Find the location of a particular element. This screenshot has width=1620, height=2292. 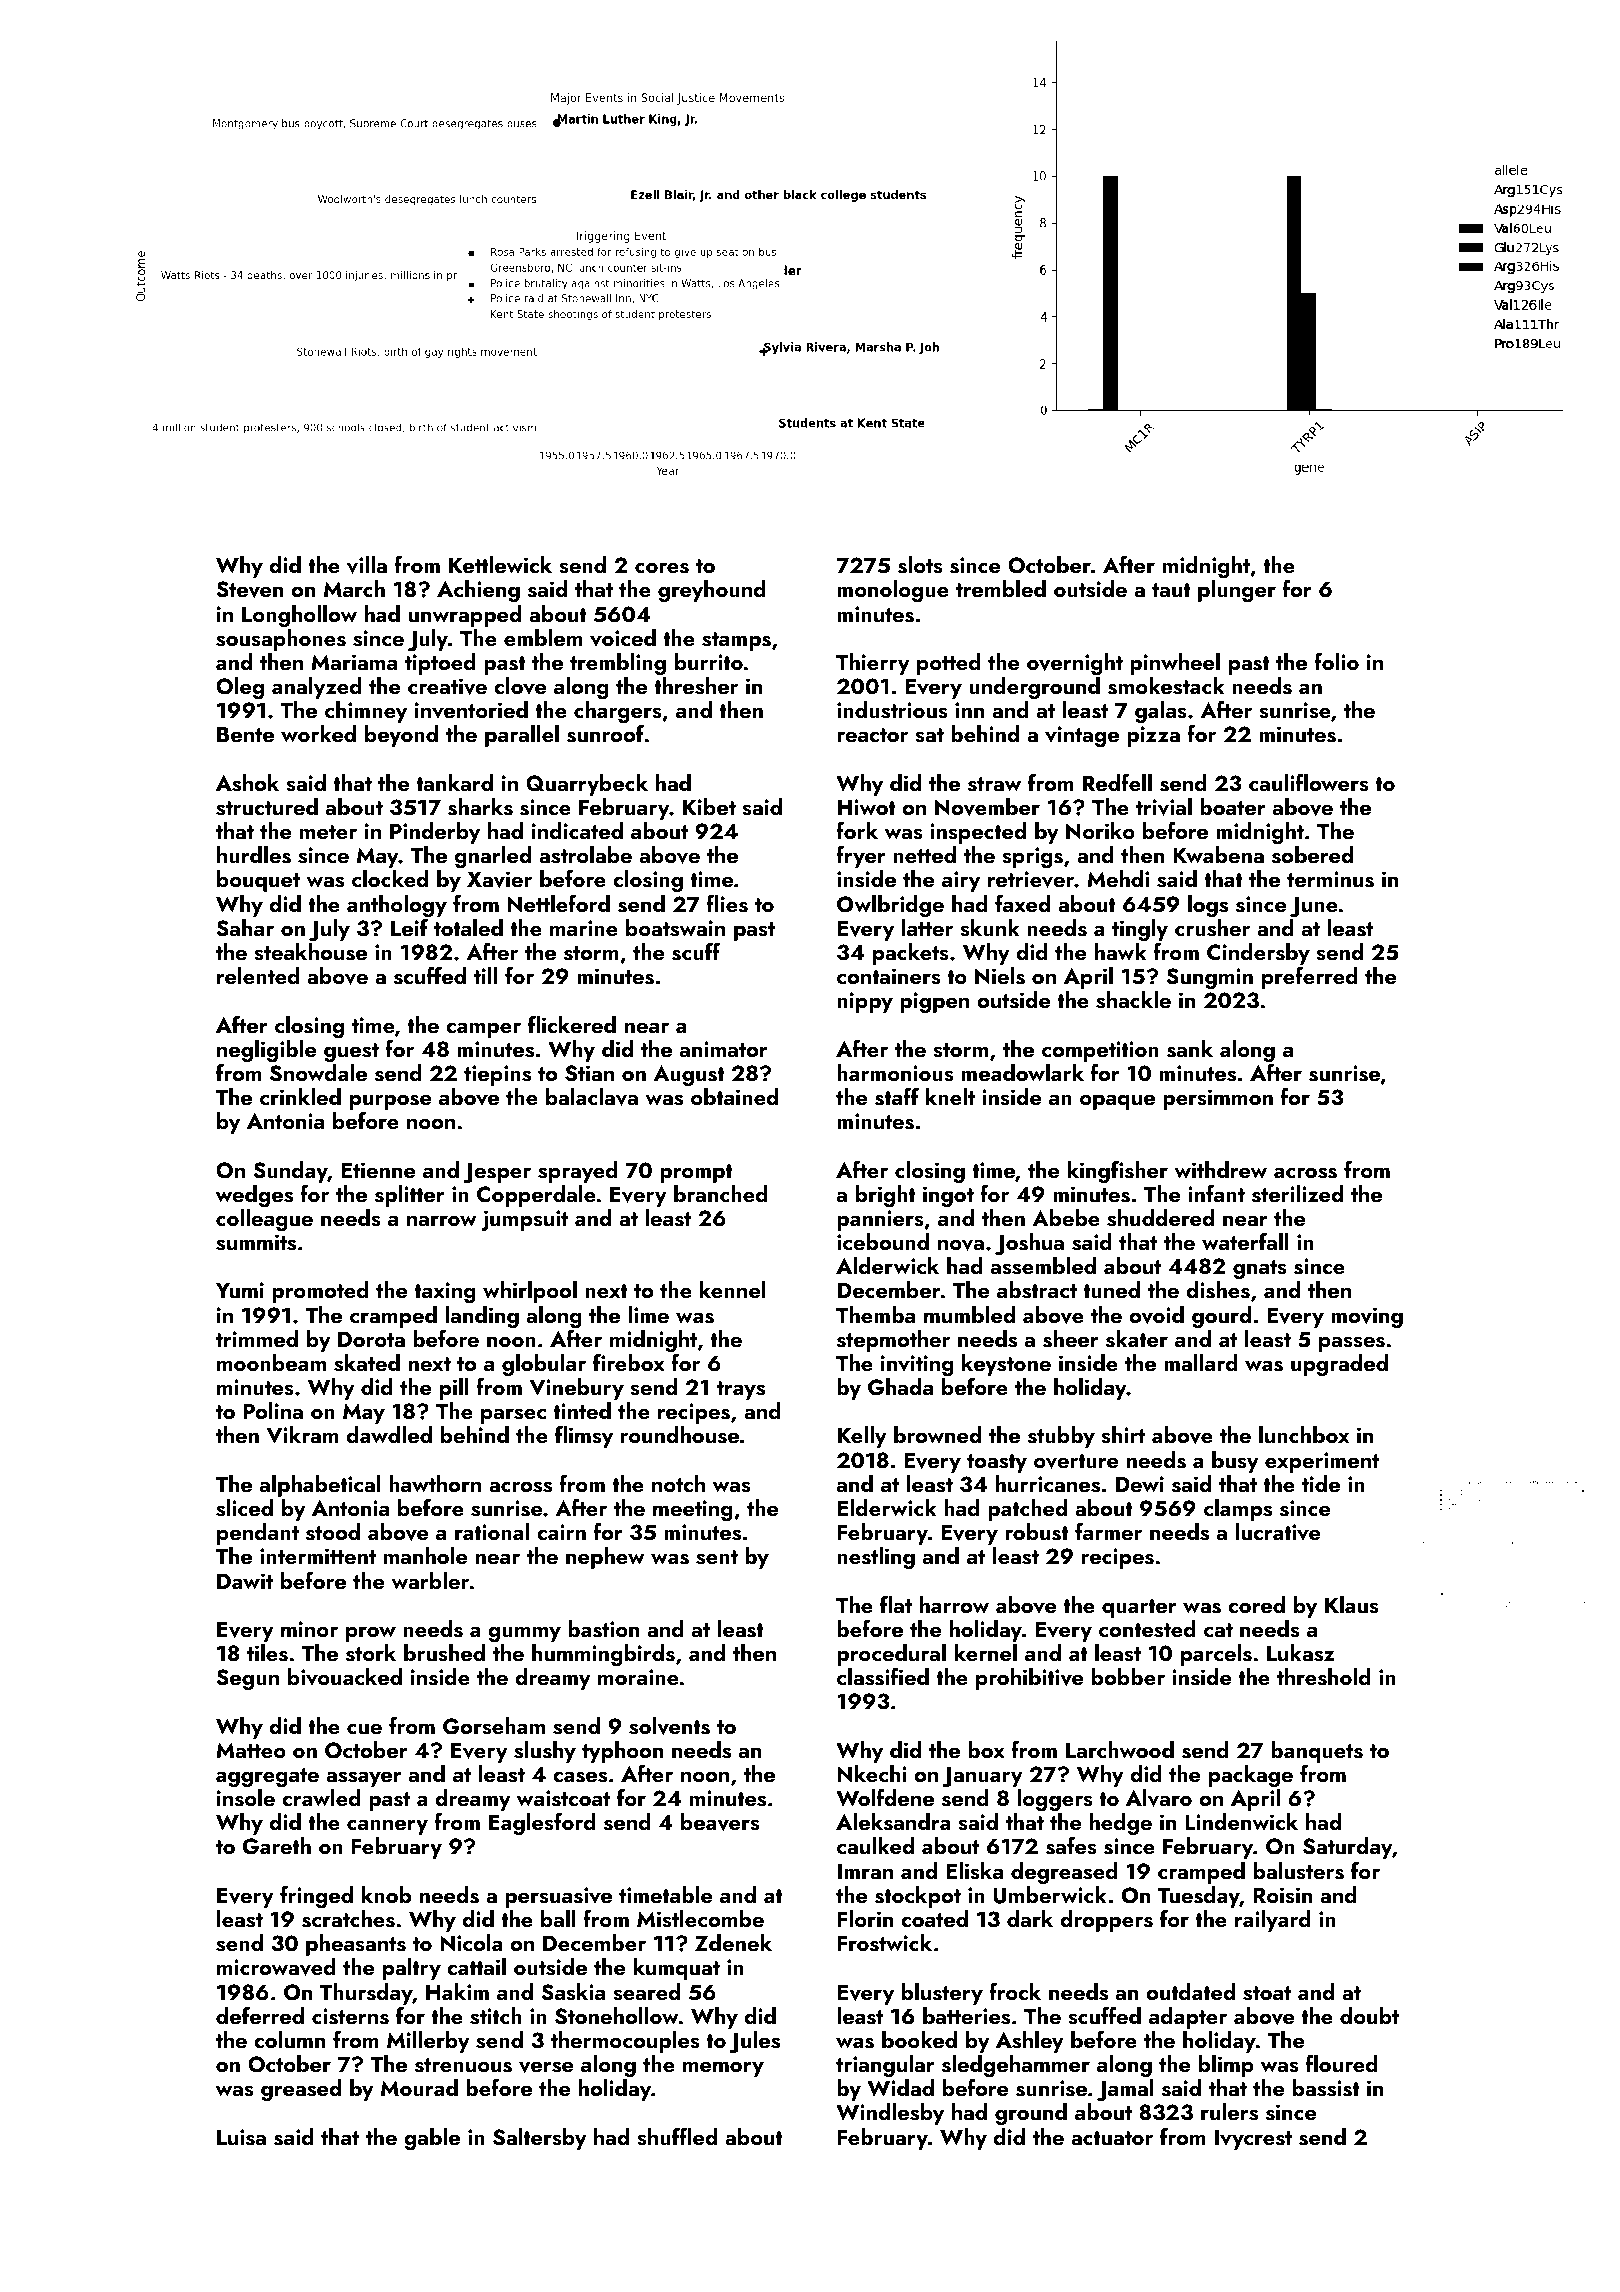

bassist is located at coordinates (1326, 2088).
